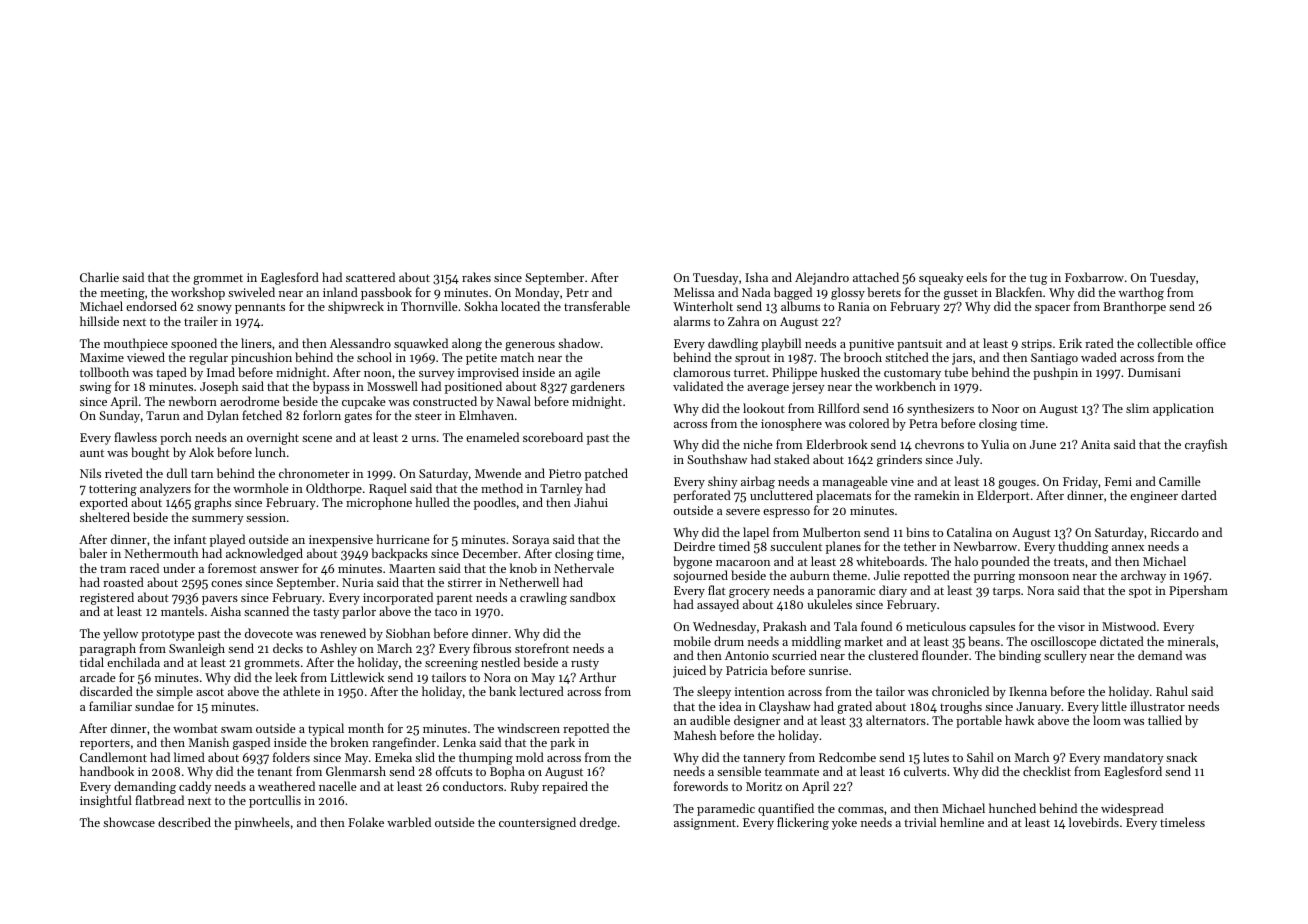  I want to click on December, so click(490, 553).
